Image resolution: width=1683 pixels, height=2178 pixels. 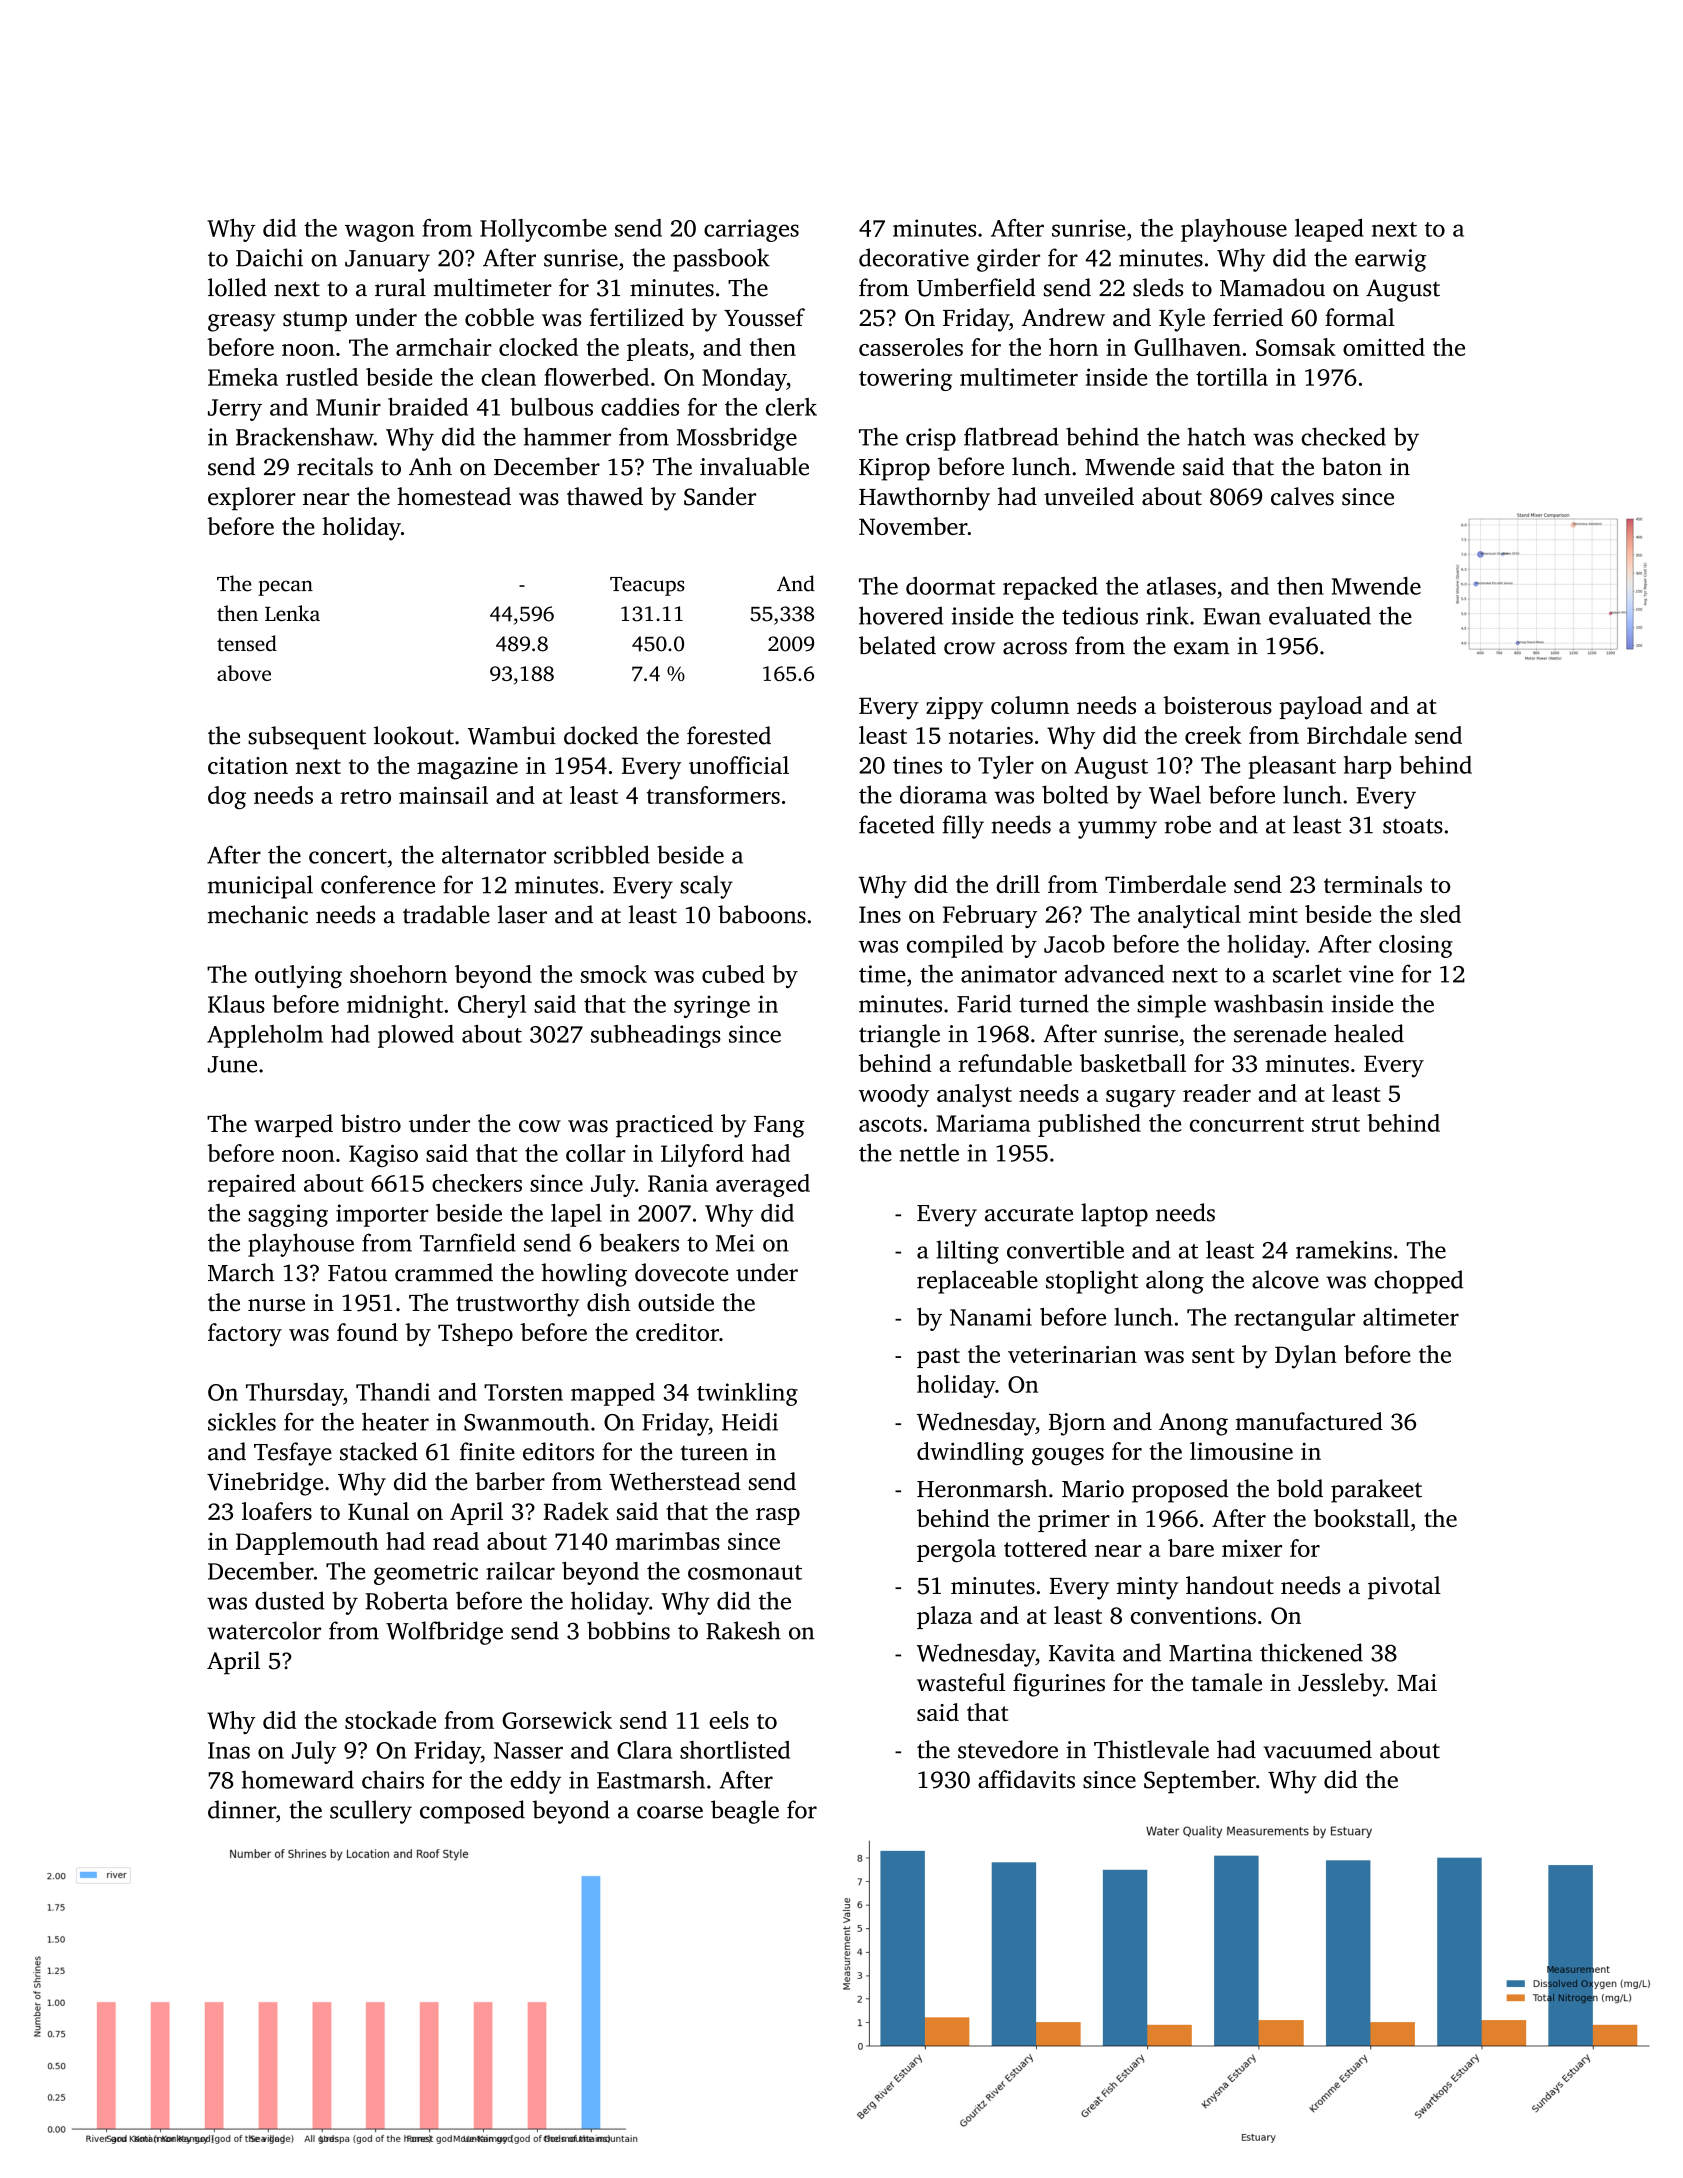 What do you see at coordinates (305, 436) in the screenshot?
I see `Brackenshaw` at bounding box center [305, 436].
